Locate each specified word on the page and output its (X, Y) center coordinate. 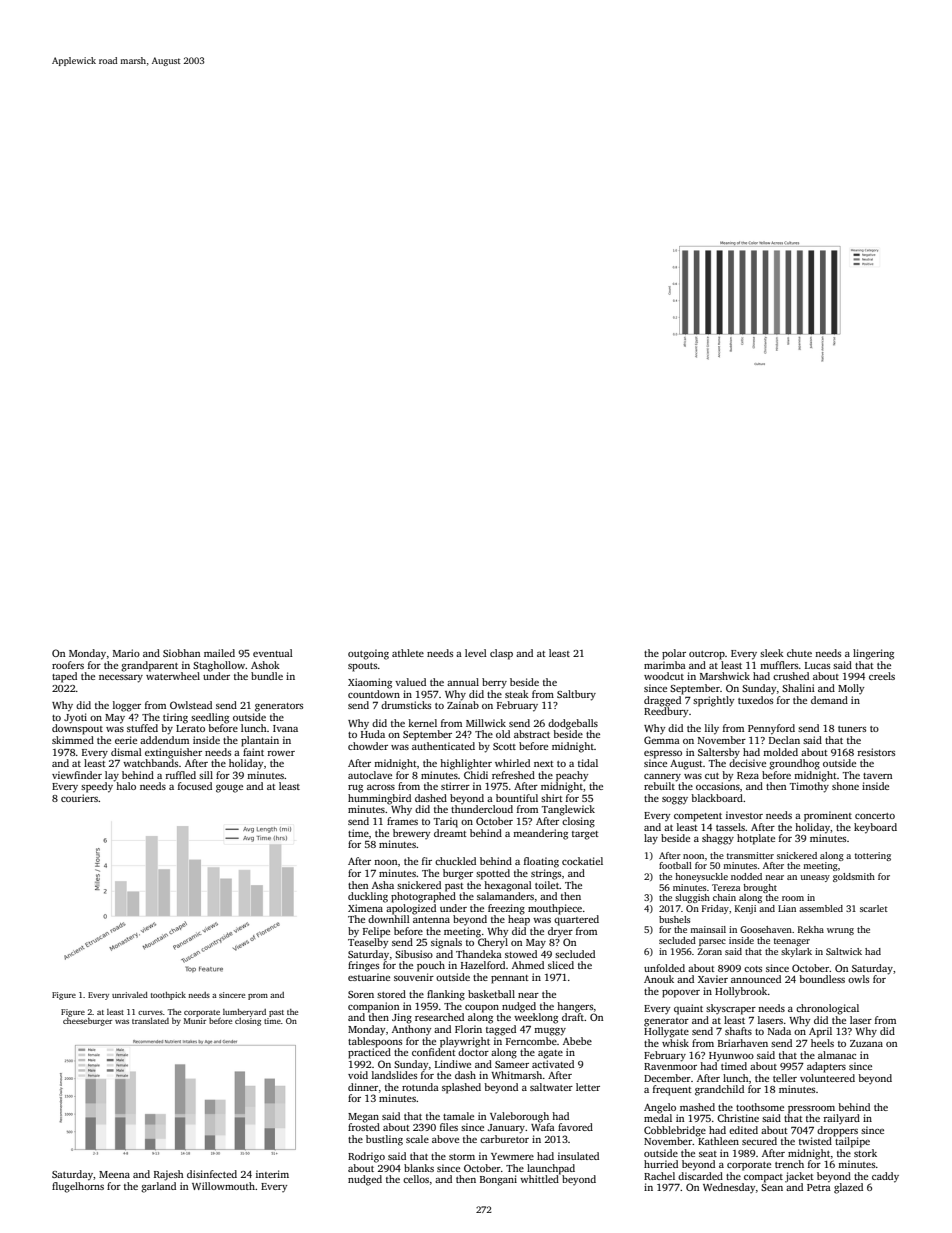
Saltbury (576, 695)
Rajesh (169, 1175)
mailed (219, 653)
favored (575, 1127)
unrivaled (130, 995)
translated (150, 1021)
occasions (718, 786)
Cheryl (493, 943)
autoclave (370, 775)
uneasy (815, 878)
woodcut (664, 676)
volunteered (827, 1078)
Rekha (811, 929)
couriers (79, 798)
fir (427, 861)
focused (195, 786)
